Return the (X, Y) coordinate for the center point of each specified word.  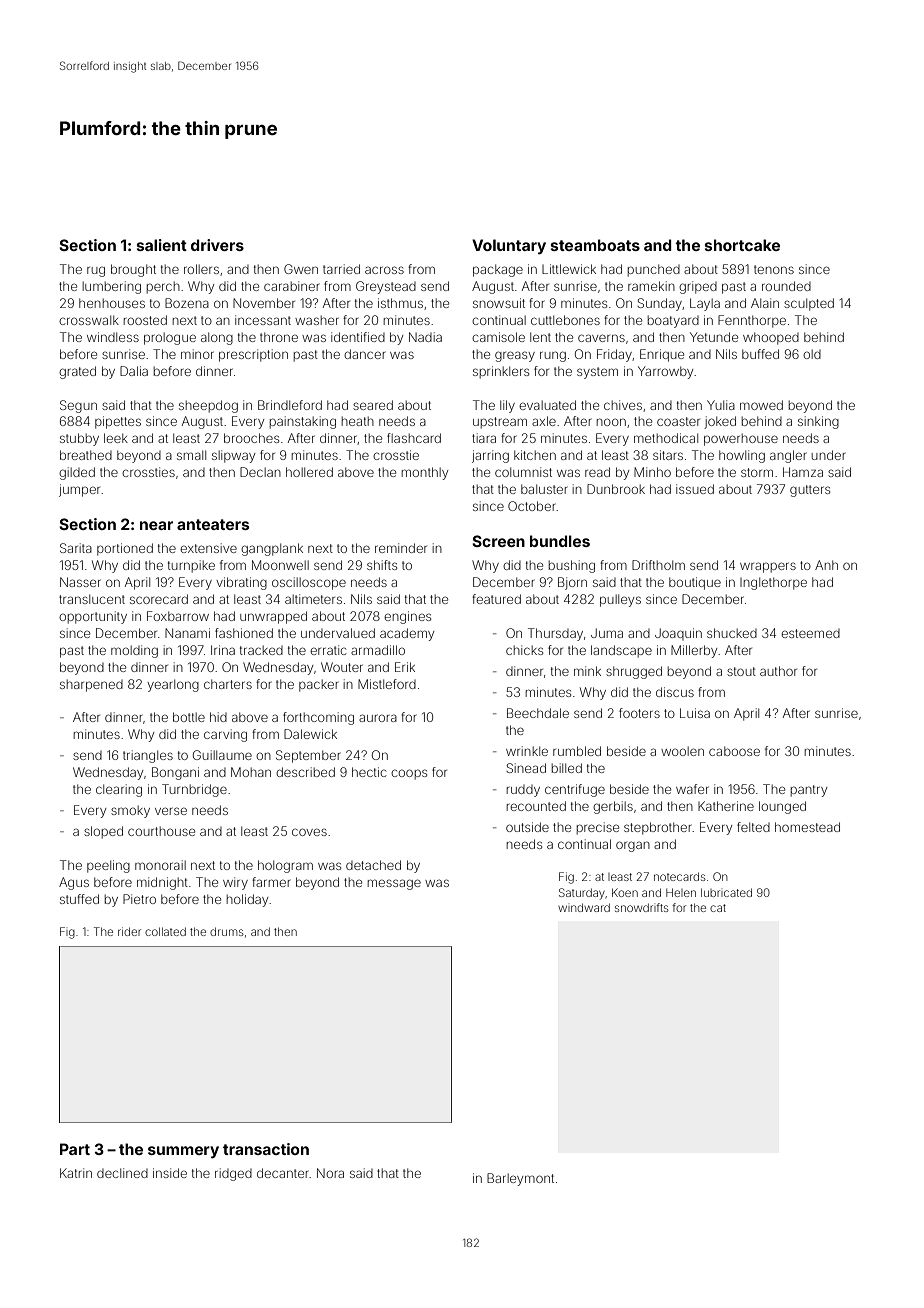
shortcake (742, 245)
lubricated (726, 892)
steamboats (595, 245)
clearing (119, 790)
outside (527, 827)
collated (165, 931)
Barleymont (520, 1179)
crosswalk (89, 320)
